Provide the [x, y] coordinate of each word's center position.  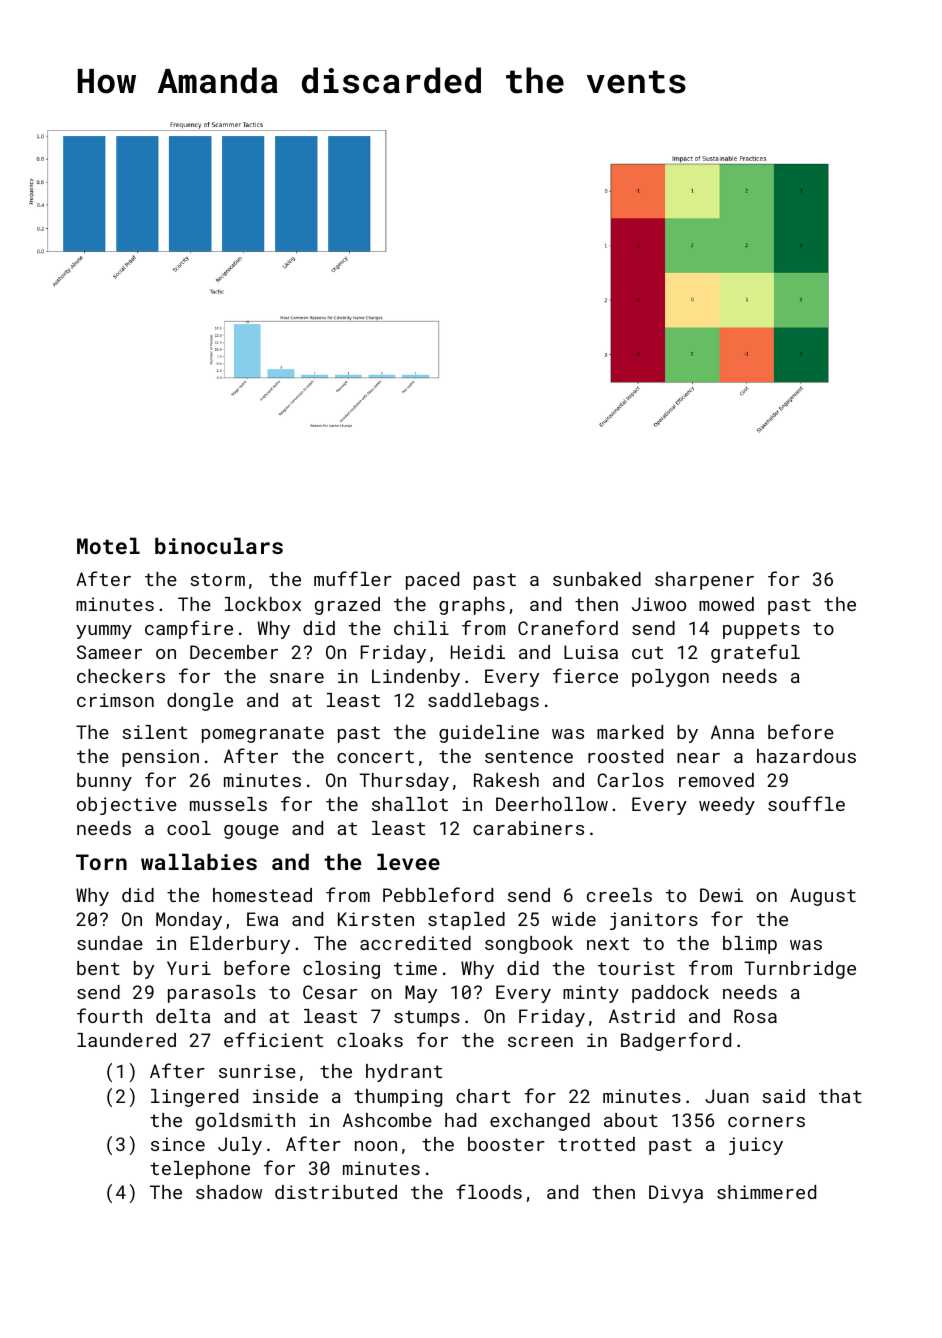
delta [183, 1016]
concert [375, 756]
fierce [585, 675]
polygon [670, 678]
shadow [229, 1192]
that [840, 1096]
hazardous [806, 756]
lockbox [263, 604]
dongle [200, 702]
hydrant [404, 1073]
